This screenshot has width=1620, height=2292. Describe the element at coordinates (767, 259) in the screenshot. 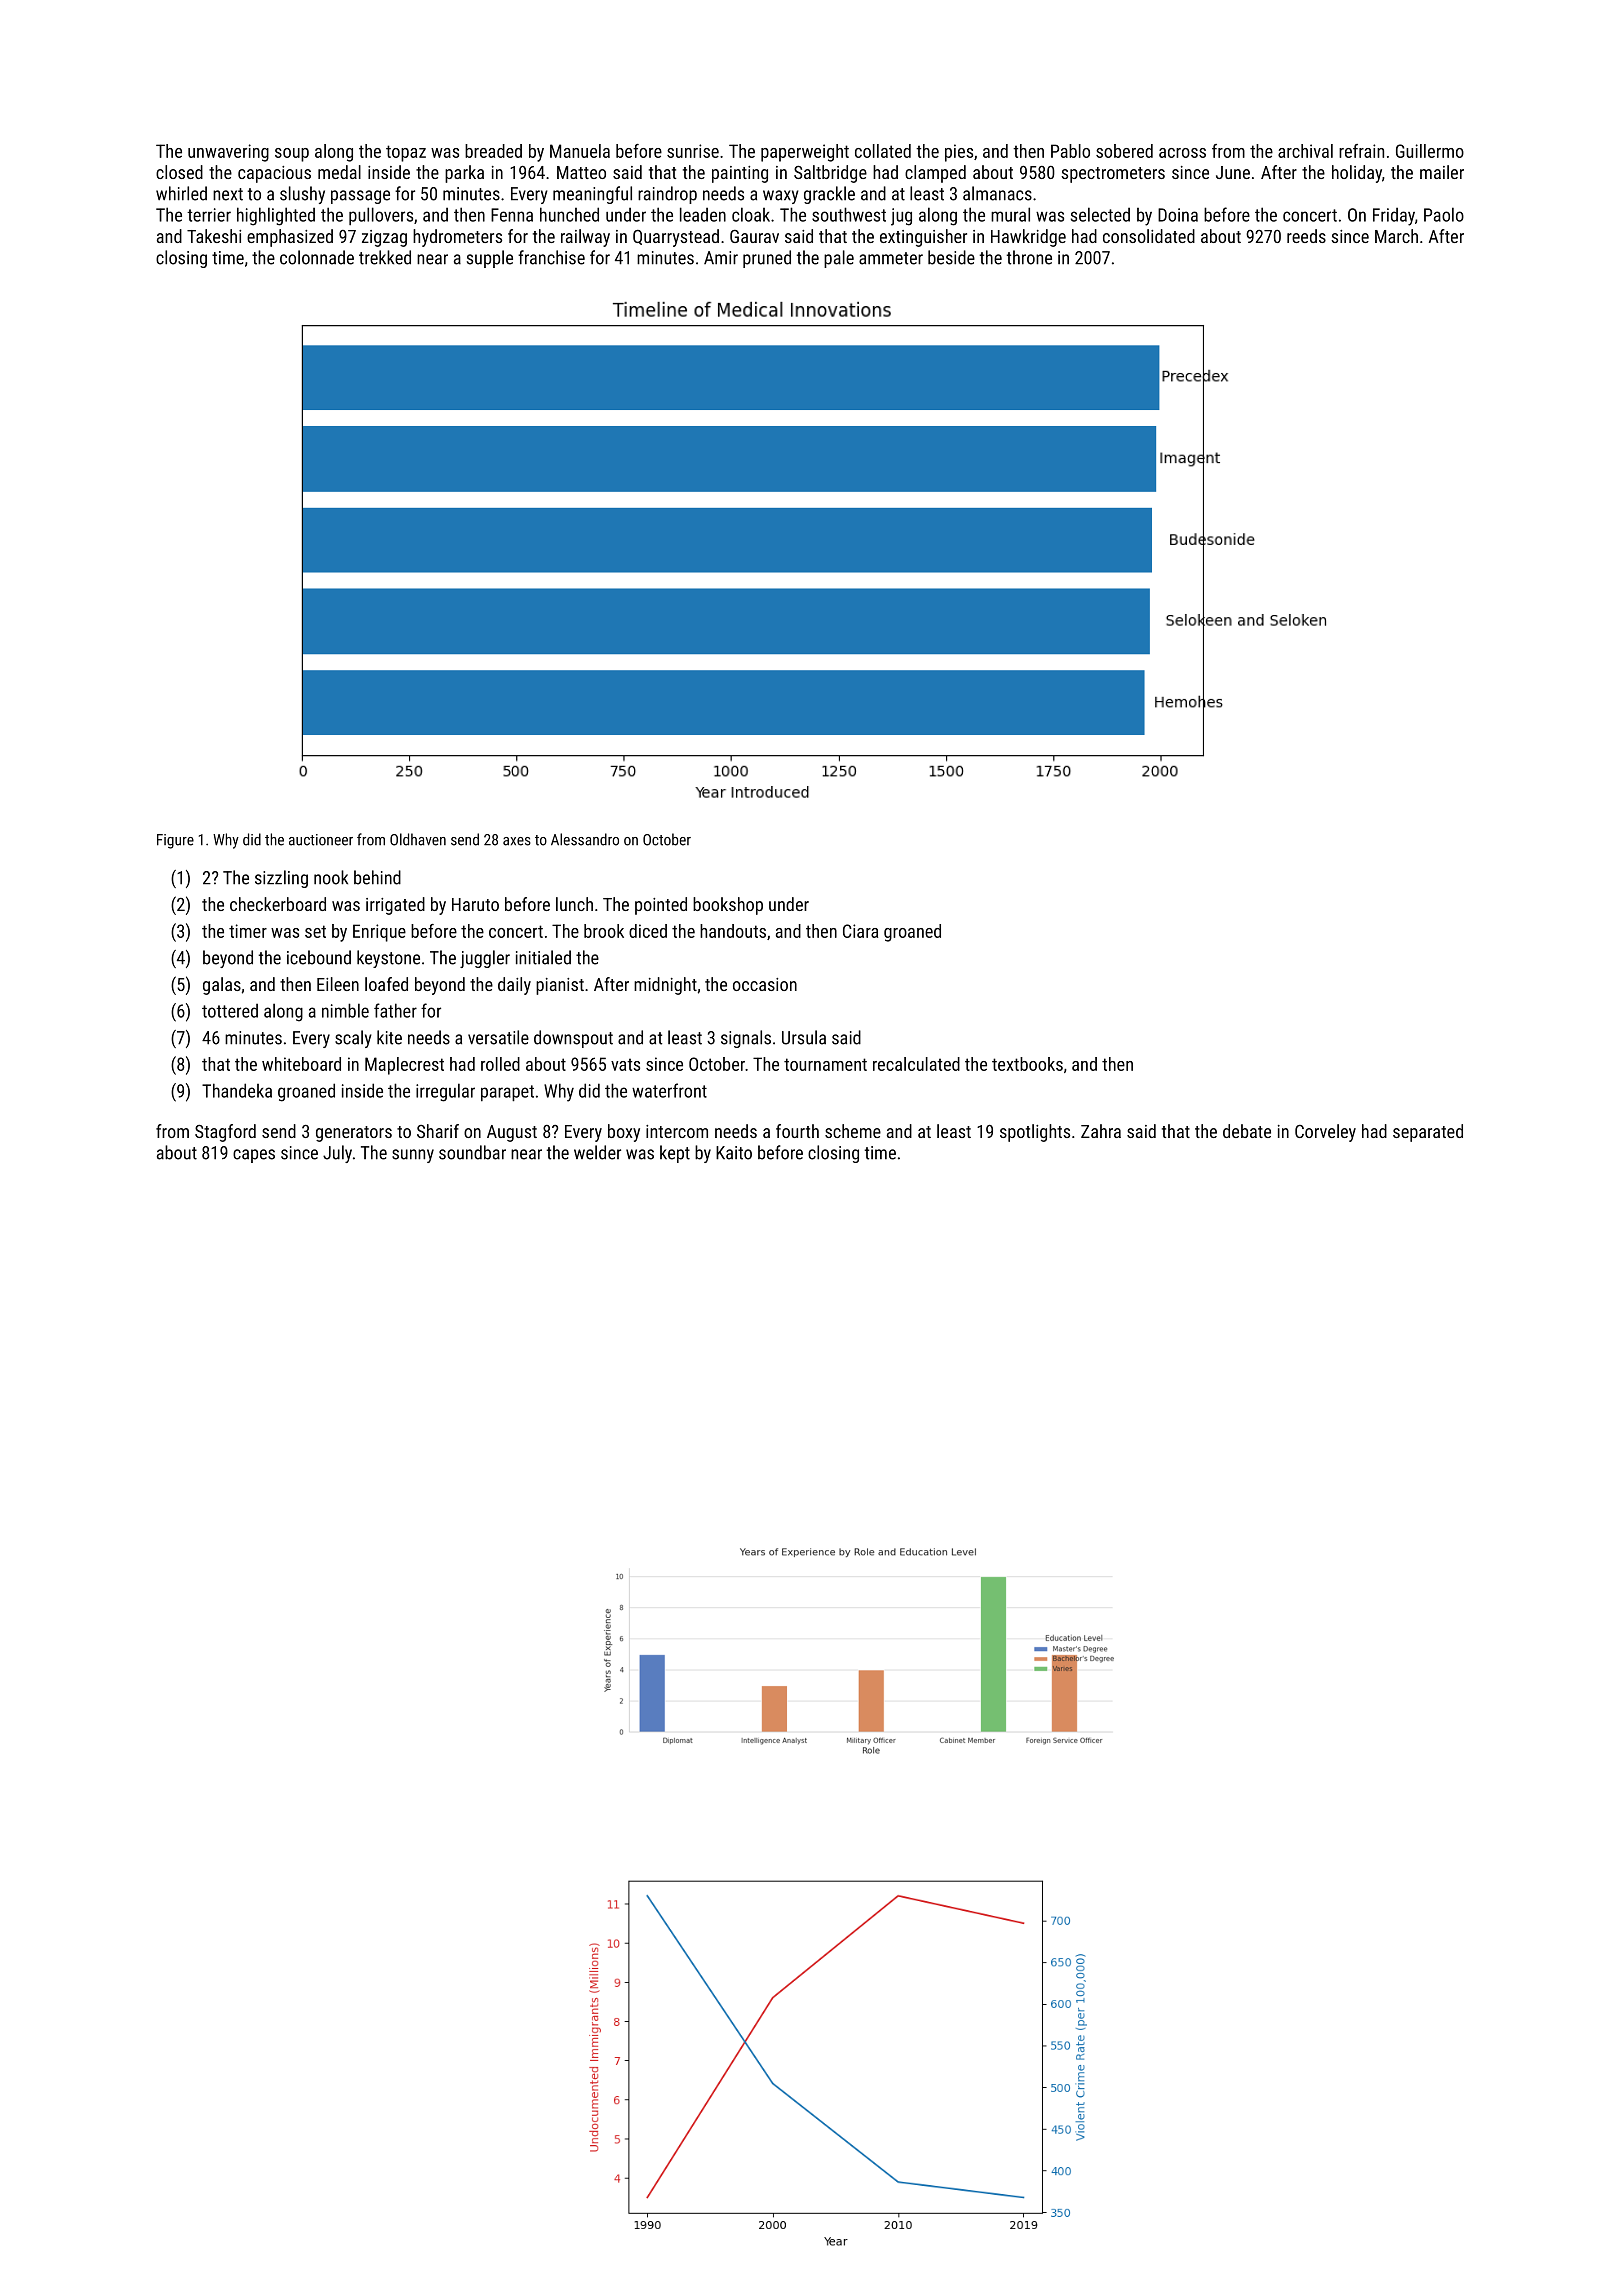

I see `pruned` at that location.
